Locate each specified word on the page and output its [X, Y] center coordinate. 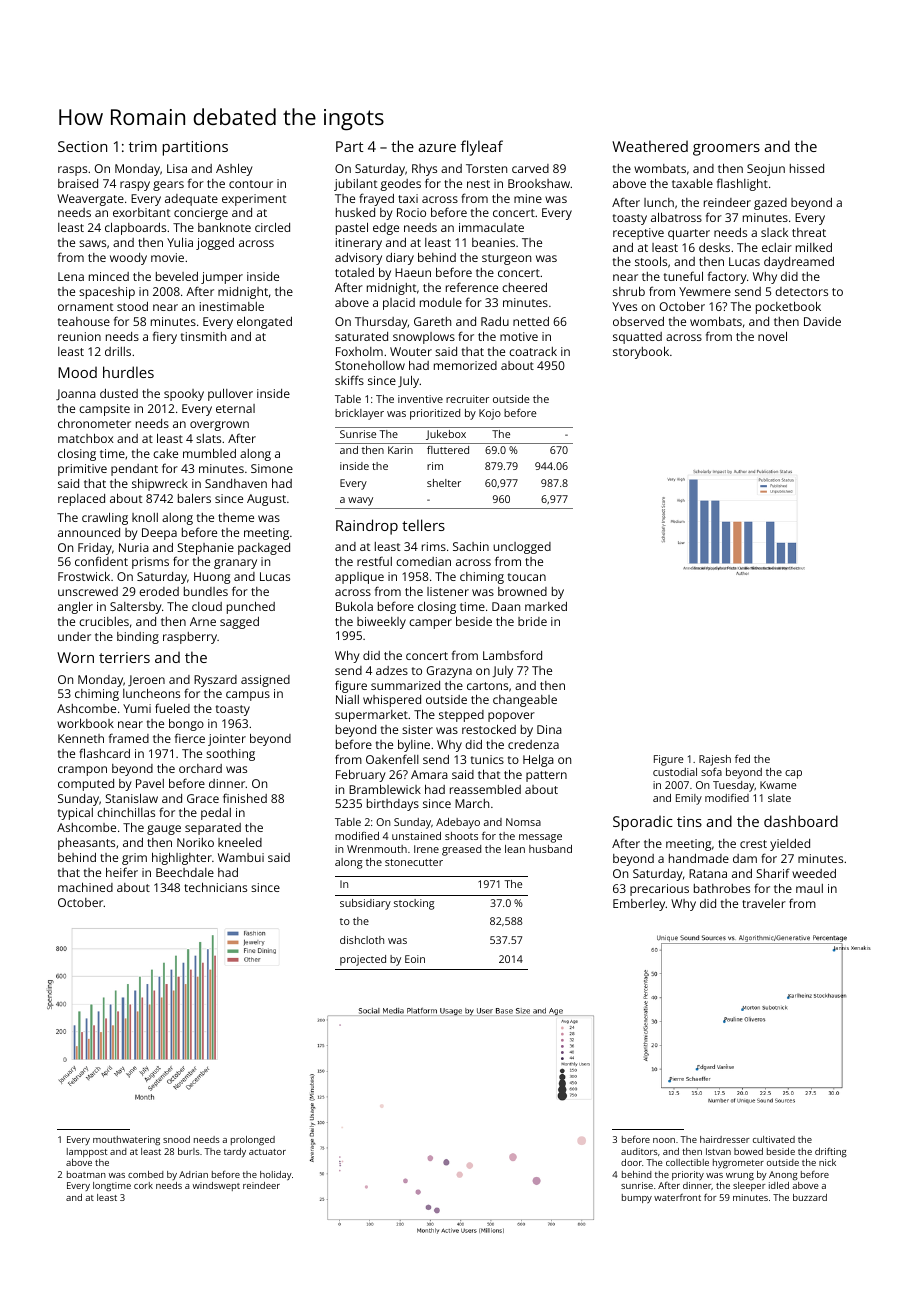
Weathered [650, 146]
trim [143, 146]
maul [809, 888]
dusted [119, 393]
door [631, 1162]
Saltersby [136, 608]
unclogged [522, 548]
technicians [215, 887]
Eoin [415, 959]
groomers [726, 150]
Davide [822, 321]
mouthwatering [126, 1141]
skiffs [349, 380]
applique [359, 578]
